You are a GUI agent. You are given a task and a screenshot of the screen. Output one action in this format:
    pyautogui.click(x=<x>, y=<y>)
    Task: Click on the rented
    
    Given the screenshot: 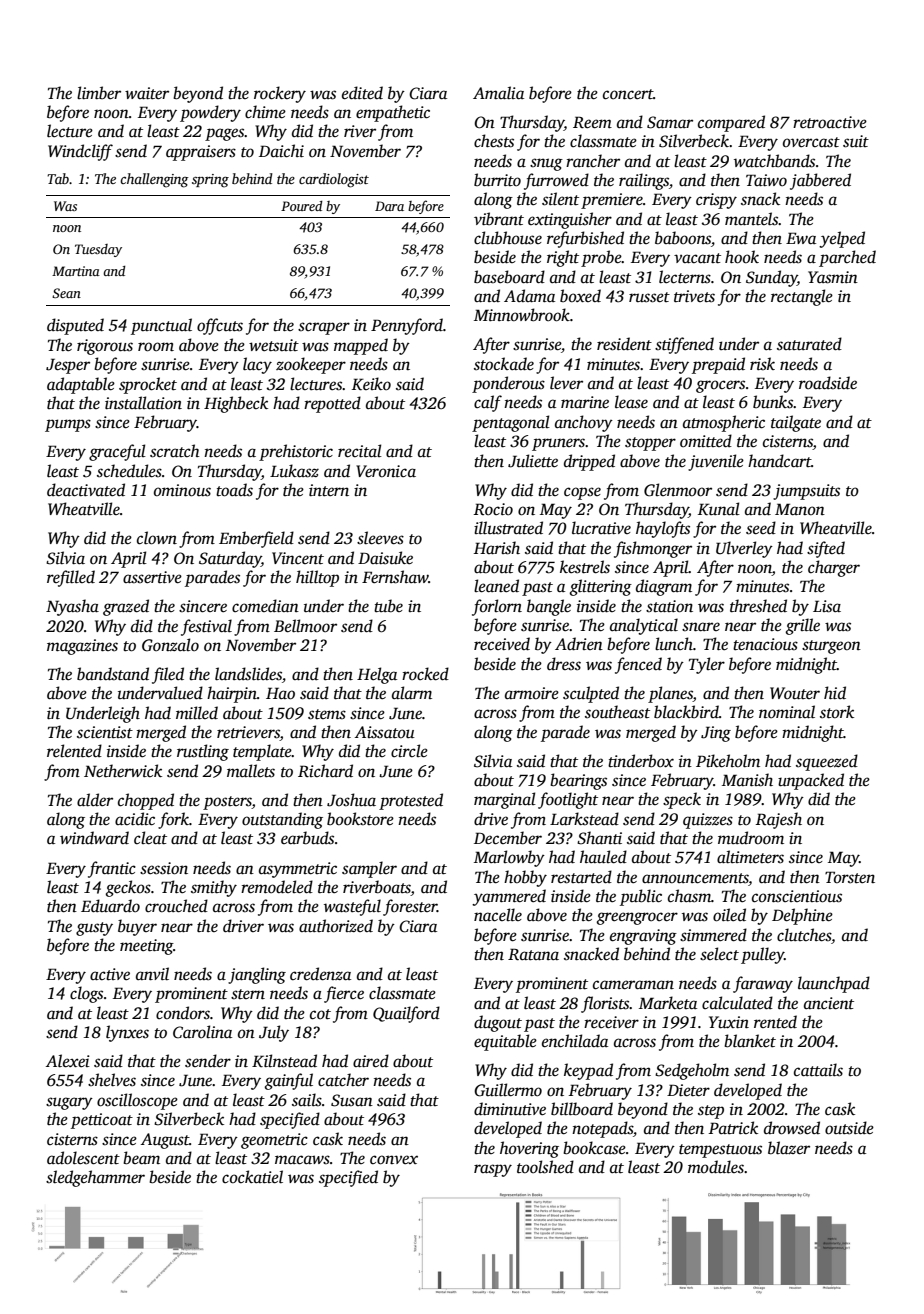 What is the action you would take?
    pyautogui.click(x=775, y=1022)
